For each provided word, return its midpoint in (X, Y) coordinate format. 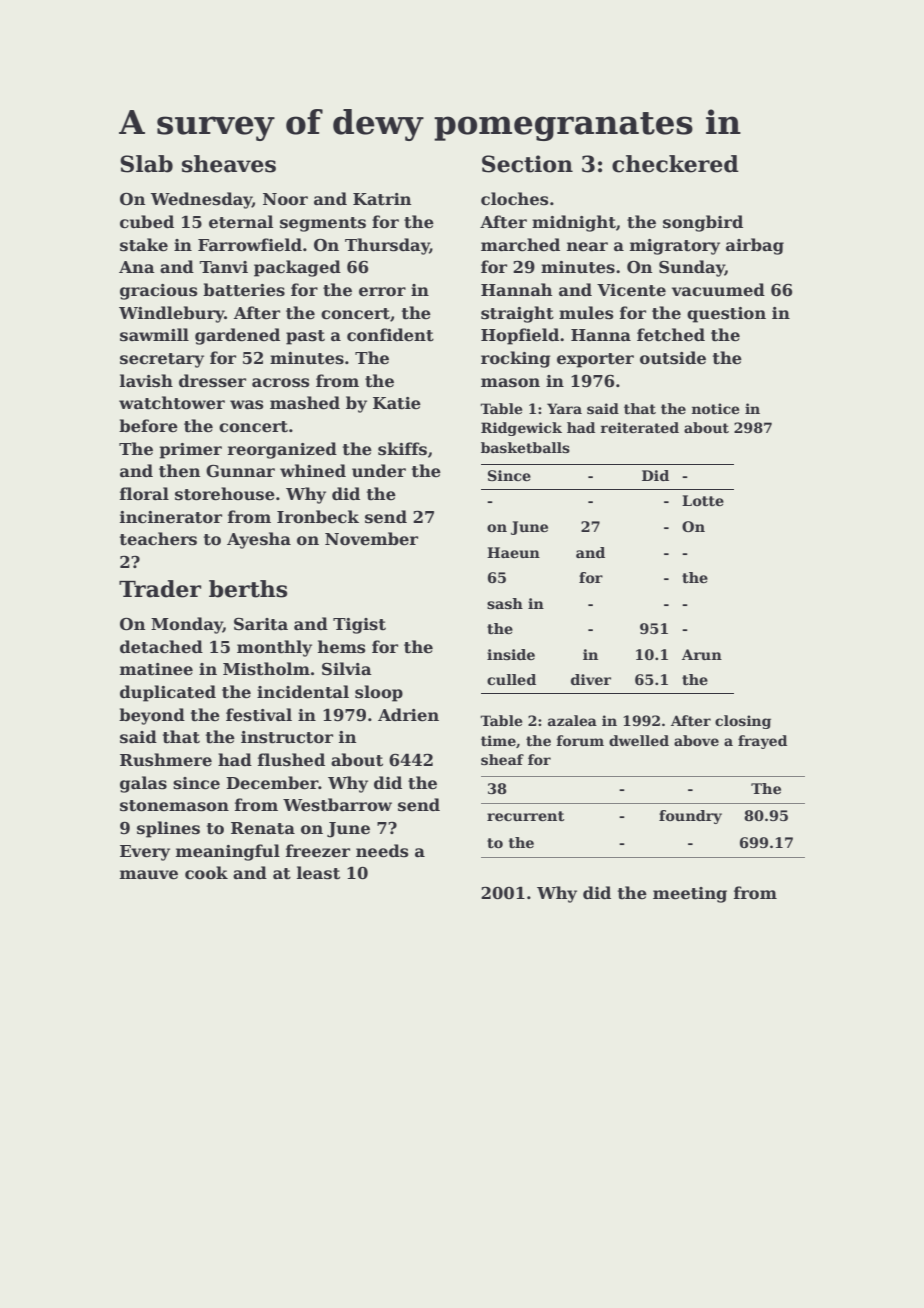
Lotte (703, 500)
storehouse (225, 494)
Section (527, 164)
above (696, 740)
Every (145, 853)
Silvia (347, 669)
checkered (675, 164)
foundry (690, 817)
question (726, 315)
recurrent (525, 816)
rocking (516, 359)
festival (259, 715)
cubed (147, 222)
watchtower (172, 403)
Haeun (513, 552)
